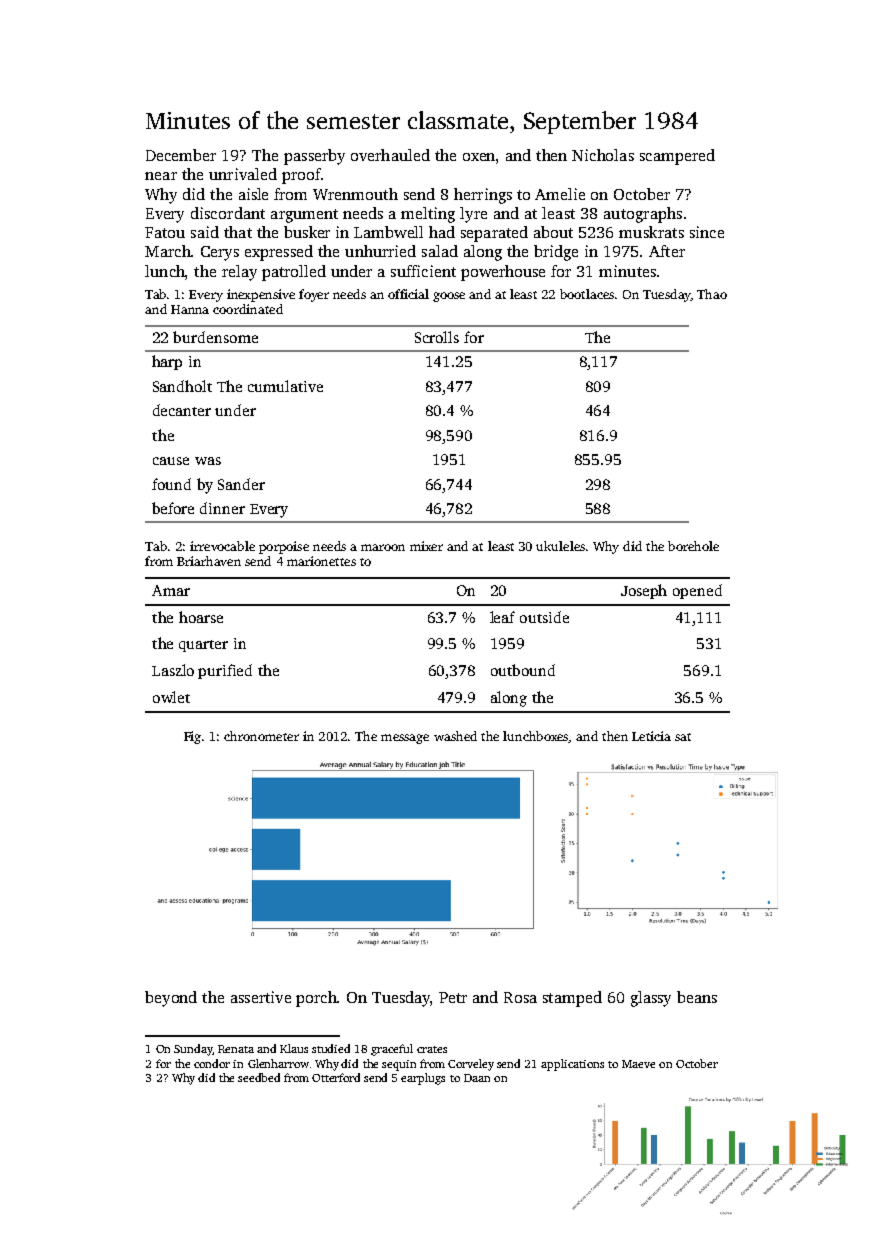  What do you see at coordinates (259, 1077) in the screenshot?
I see `seedbed` at bounding box center [259, 1077].
